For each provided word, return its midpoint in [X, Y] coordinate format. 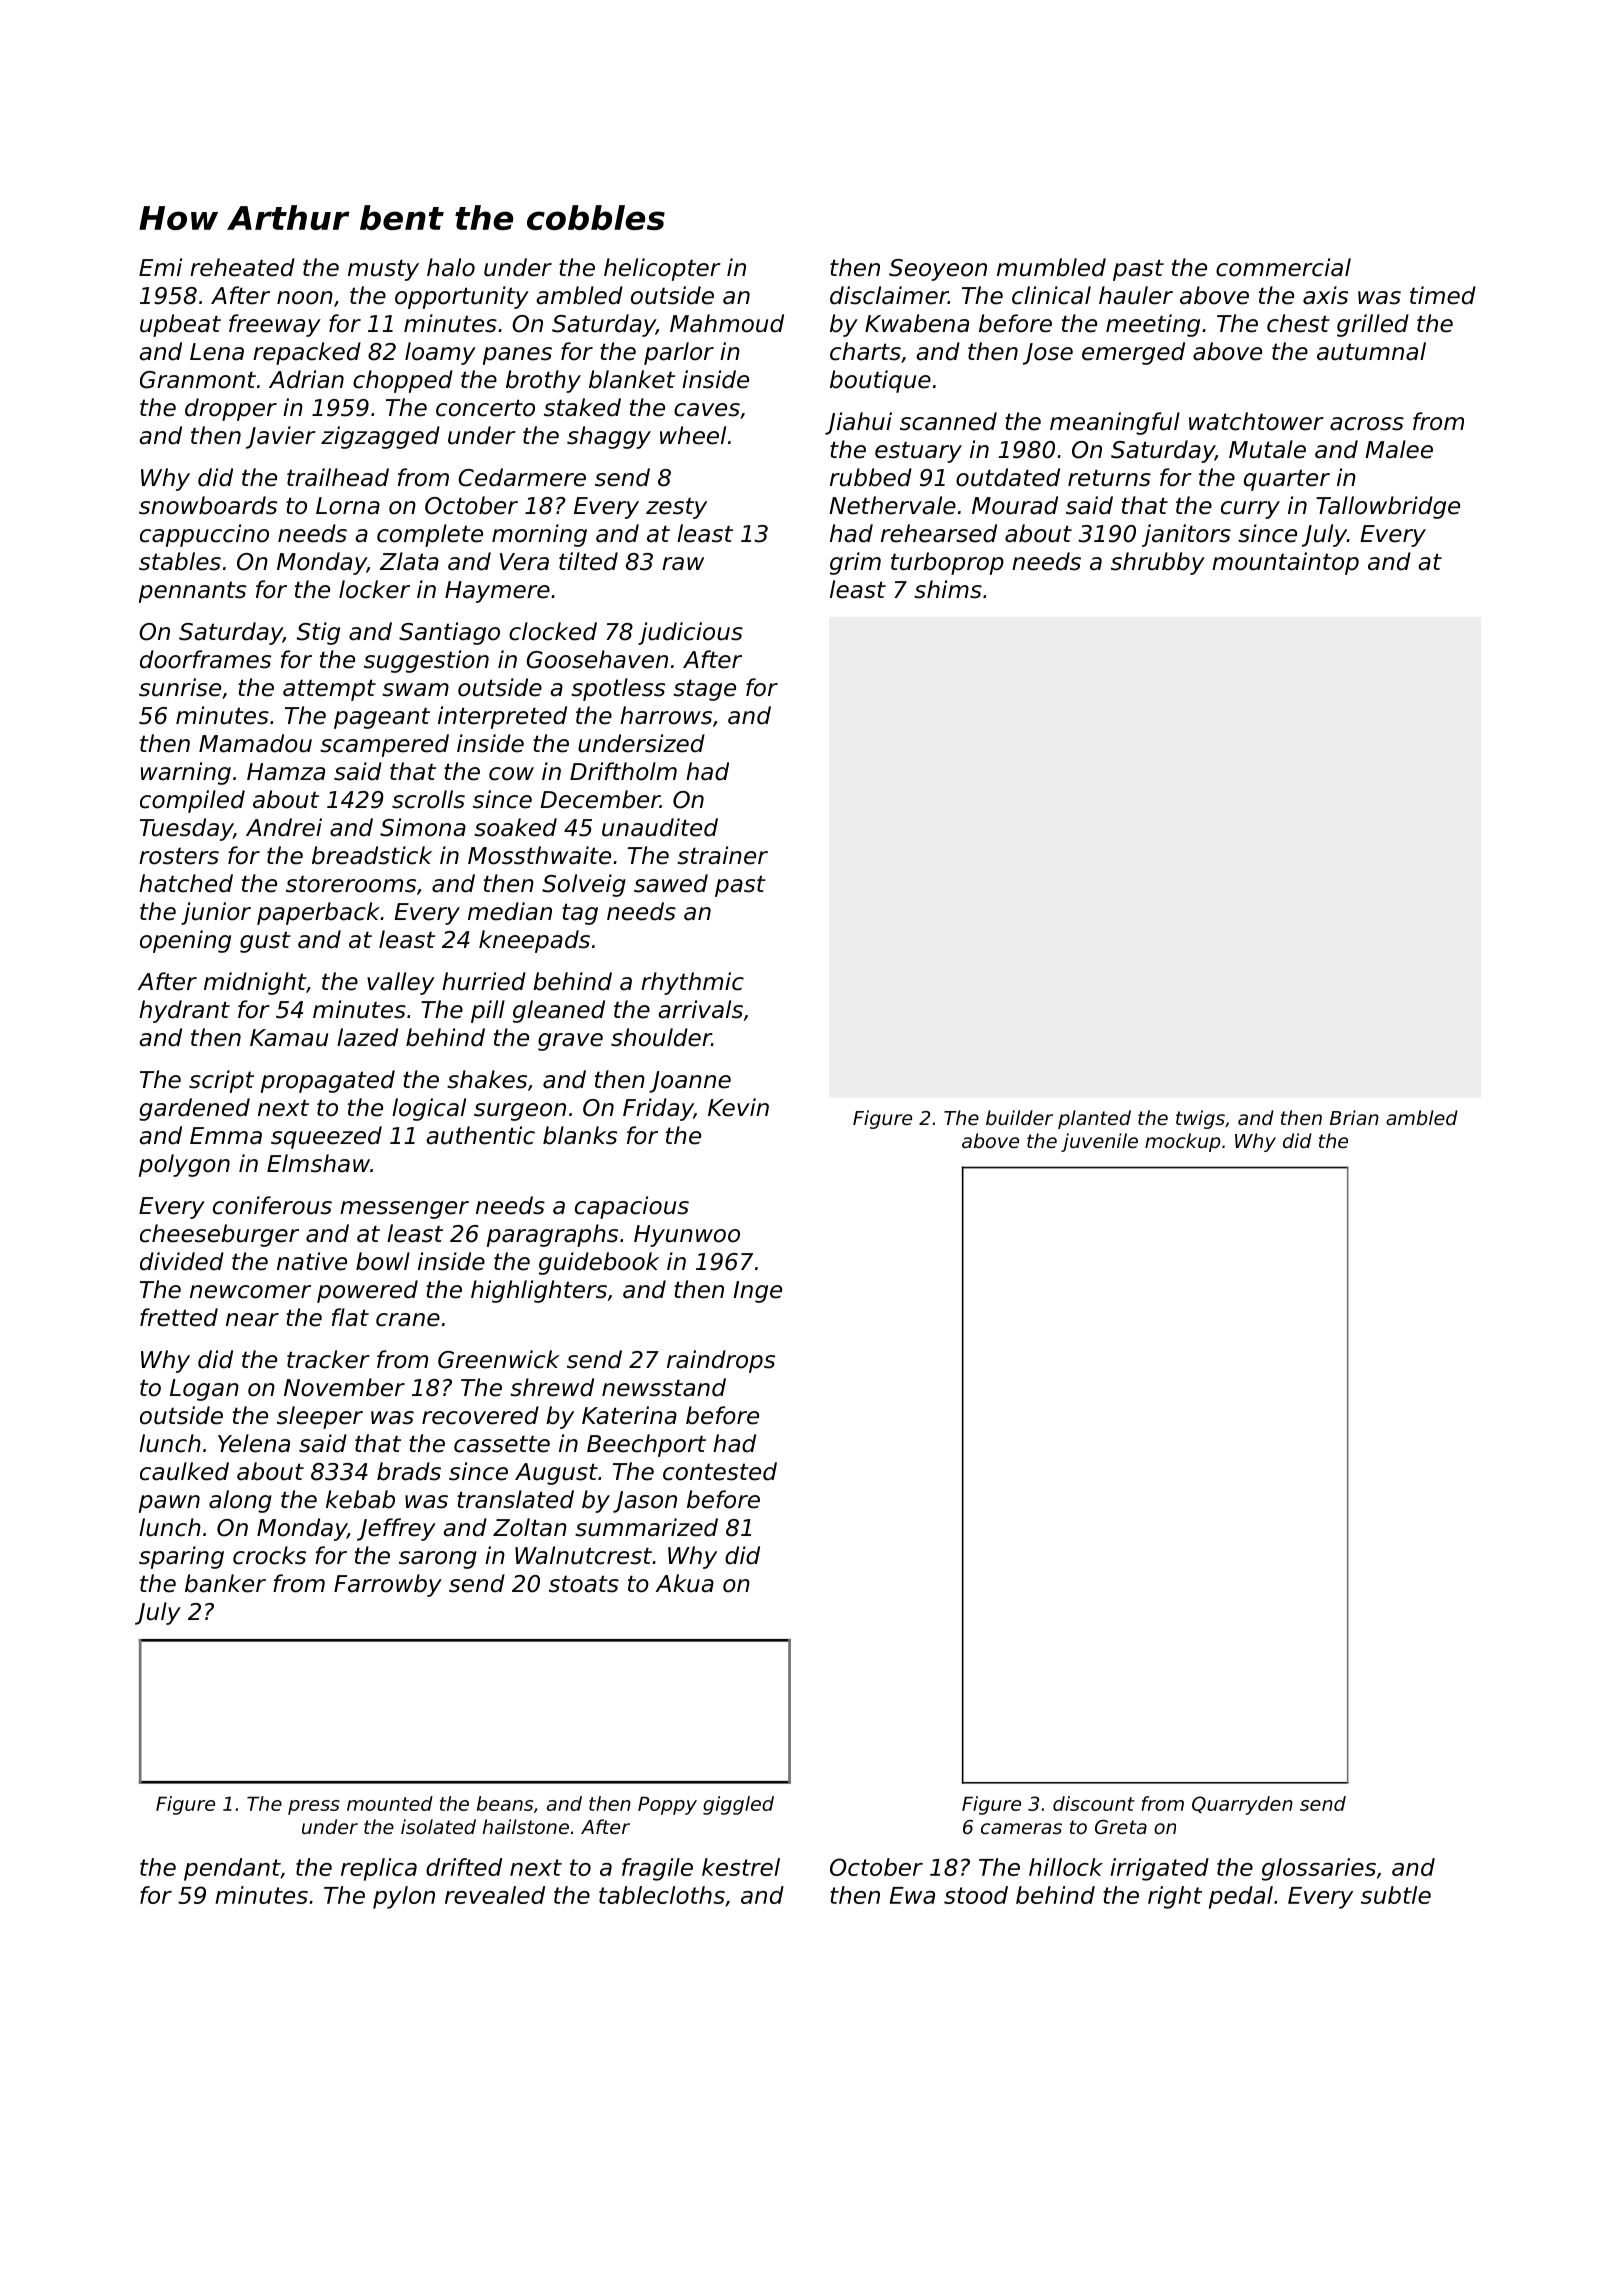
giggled [738, 1805]
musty [383, 270]
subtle [1396, 1895]
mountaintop [1285, 563]
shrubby [1158, 563]
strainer [722, 855]
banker [225, 1583]
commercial [1283, 267]
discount [1094, 1803]
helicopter [662, 269]
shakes [487, 1079]
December [600, 799]
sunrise [180, 687]
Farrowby [388, 1585]
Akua [685, 1583]
